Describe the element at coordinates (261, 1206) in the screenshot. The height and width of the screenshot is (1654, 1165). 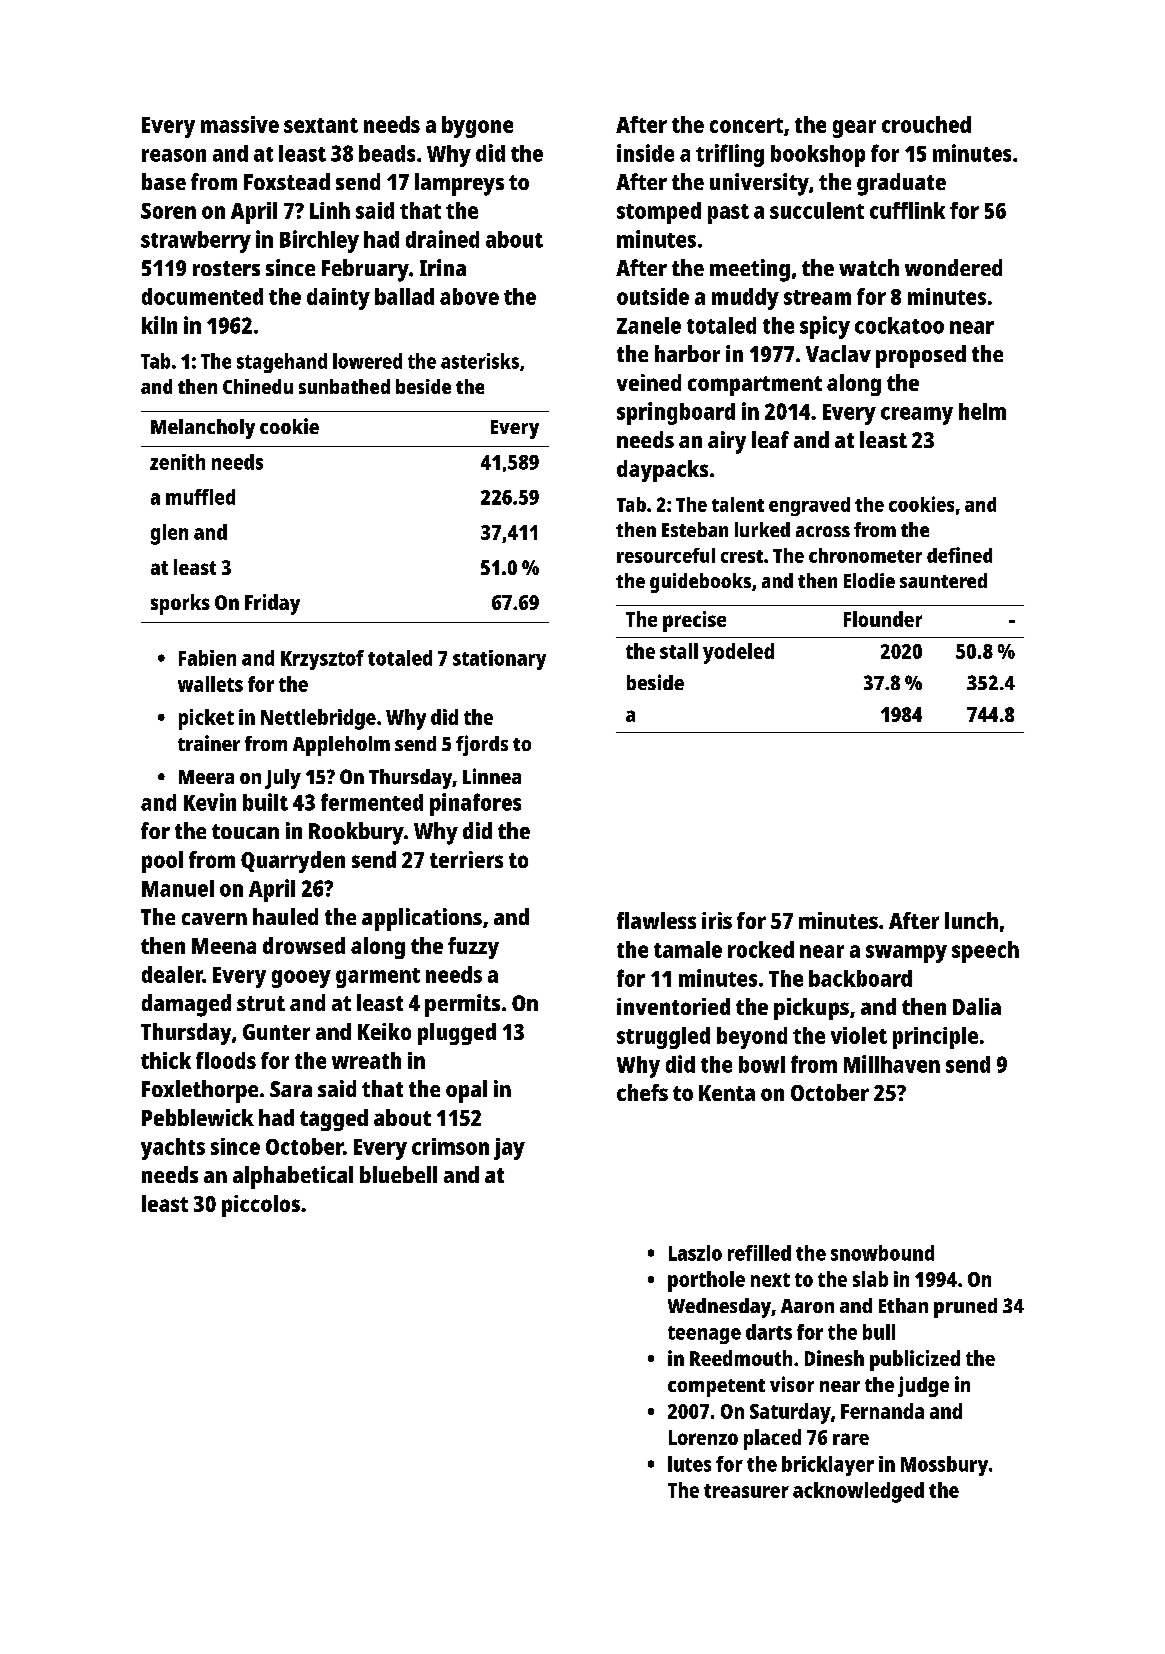
I see `piccolos` at that location.
